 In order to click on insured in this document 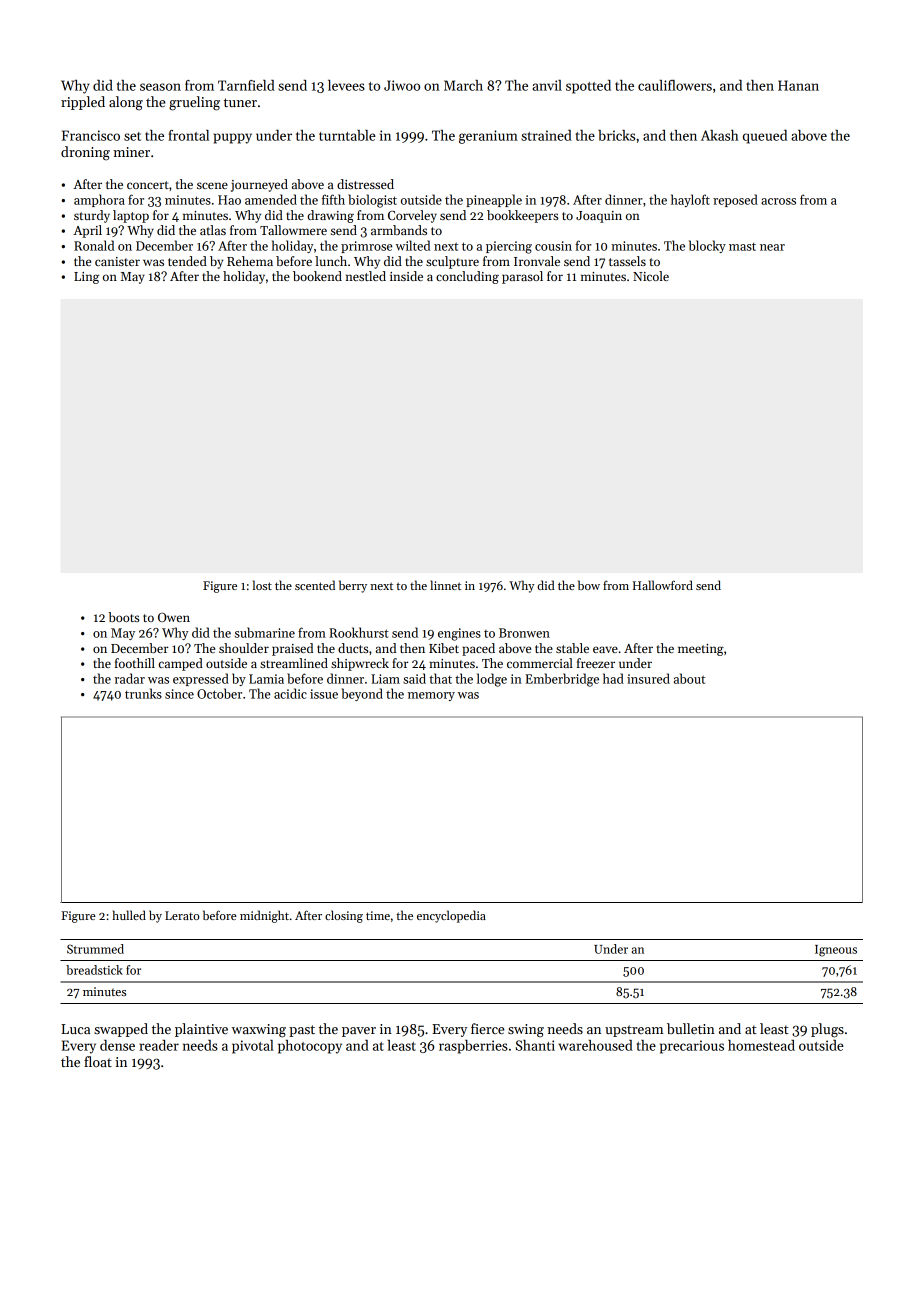, I will do `click(648, 678)`.
